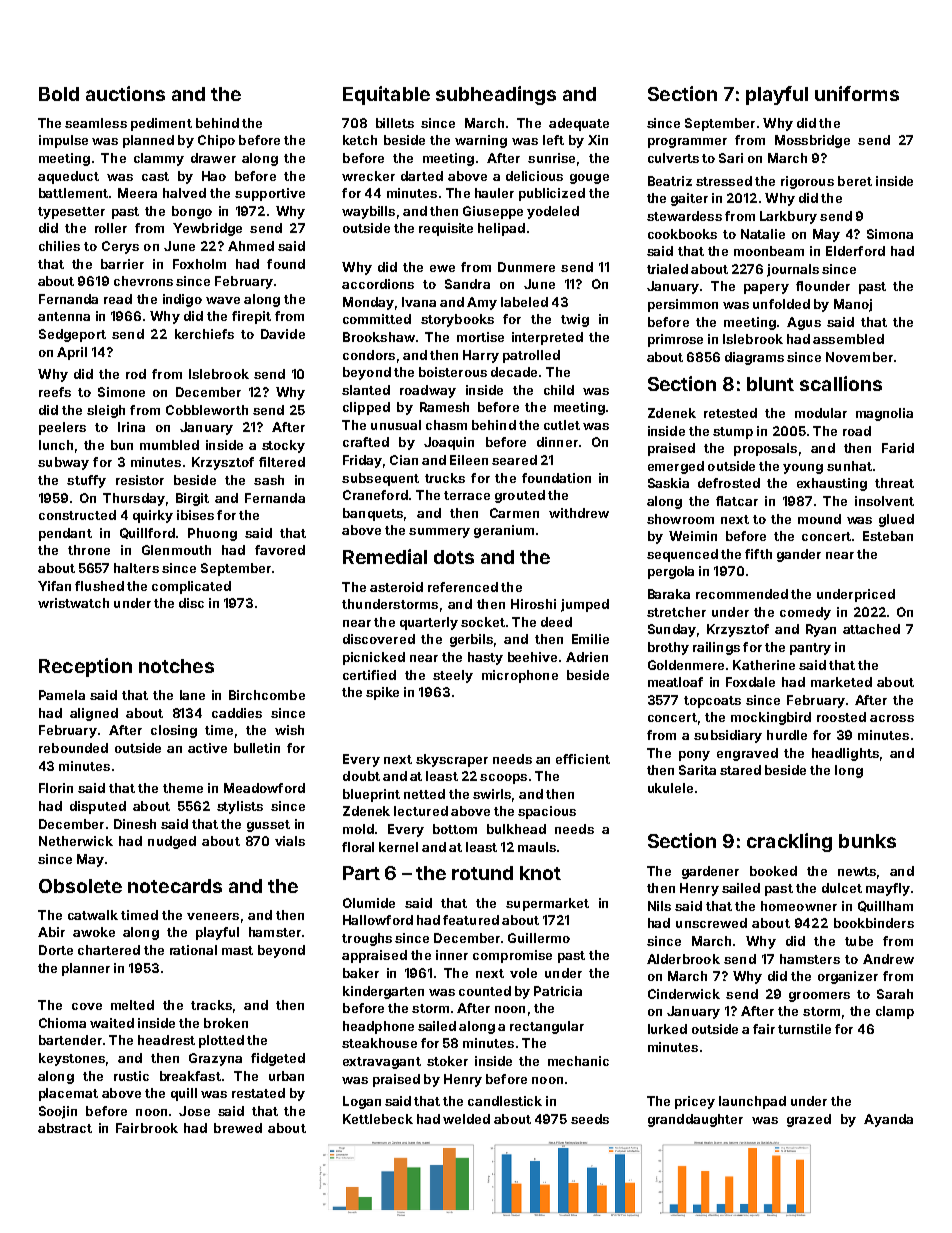 Image resolution: width=952 pixels, height=1233 pixels. What do you see at coordinates (452, 760) in the image?
I see `skyscraper` at bounding box center [452, 760].
